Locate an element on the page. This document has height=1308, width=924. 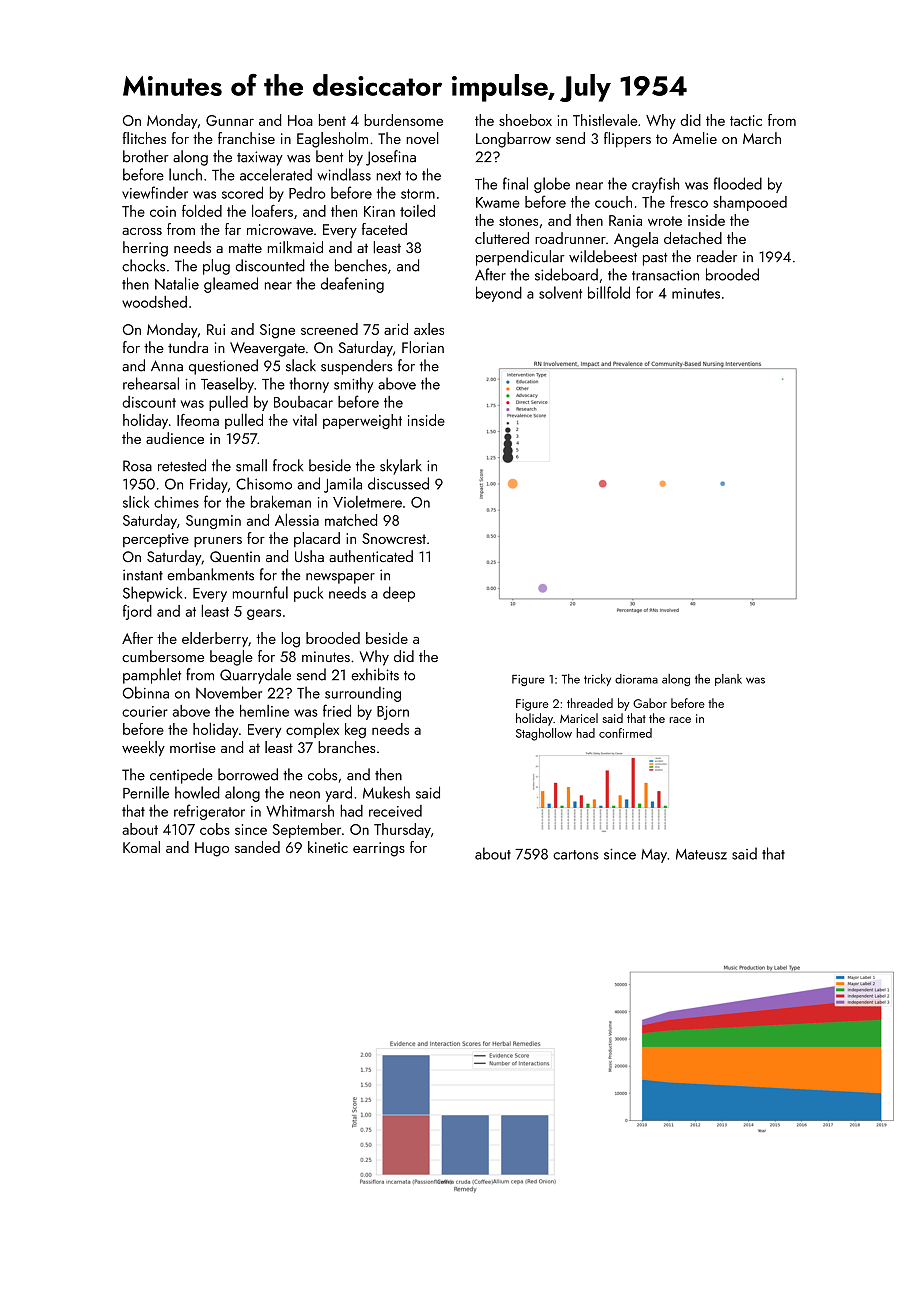
paperweight is located at coordinates (362, 421).
